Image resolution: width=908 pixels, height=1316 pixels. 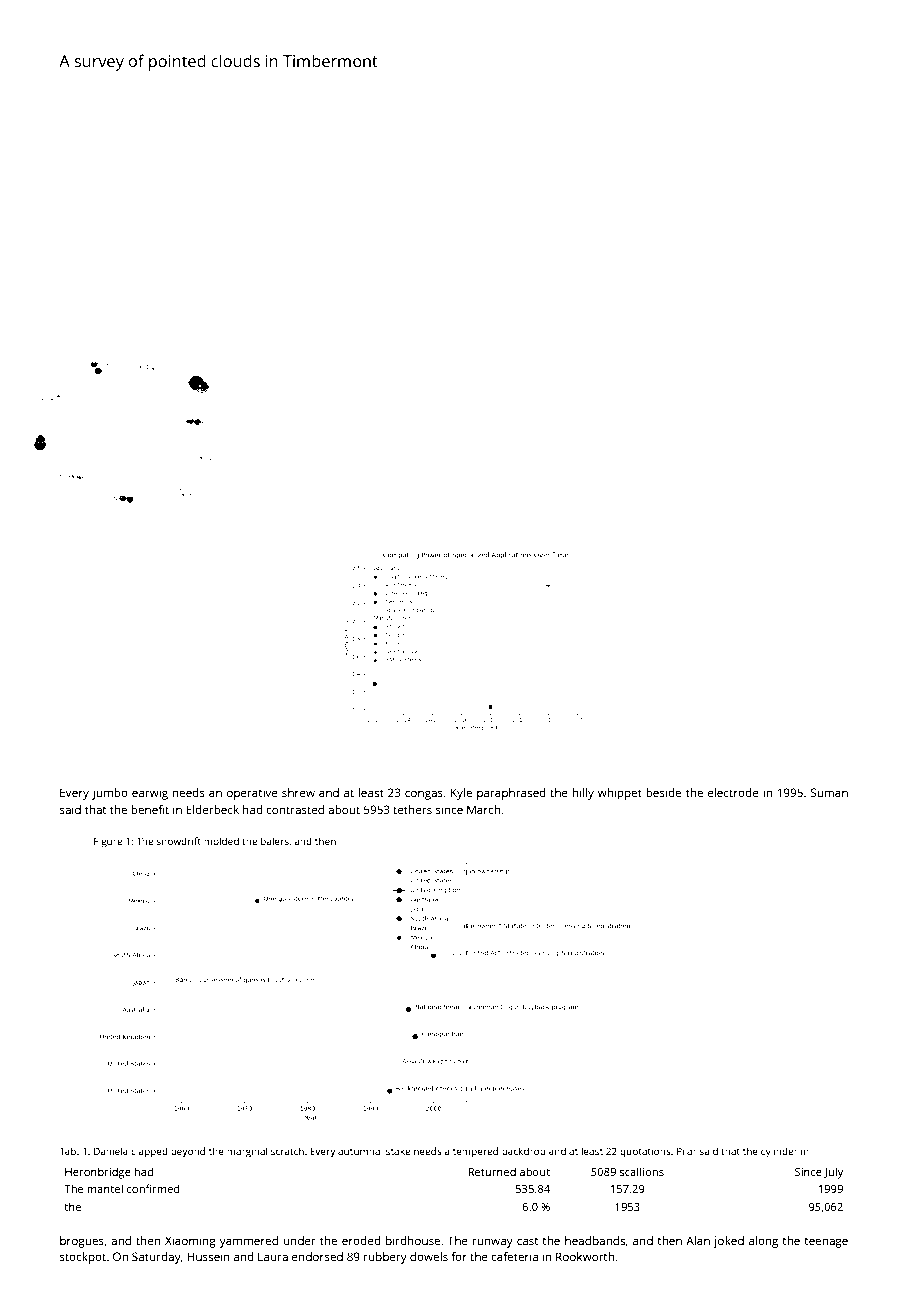 I want to click on beyond, so click(x=188, y=1152).
